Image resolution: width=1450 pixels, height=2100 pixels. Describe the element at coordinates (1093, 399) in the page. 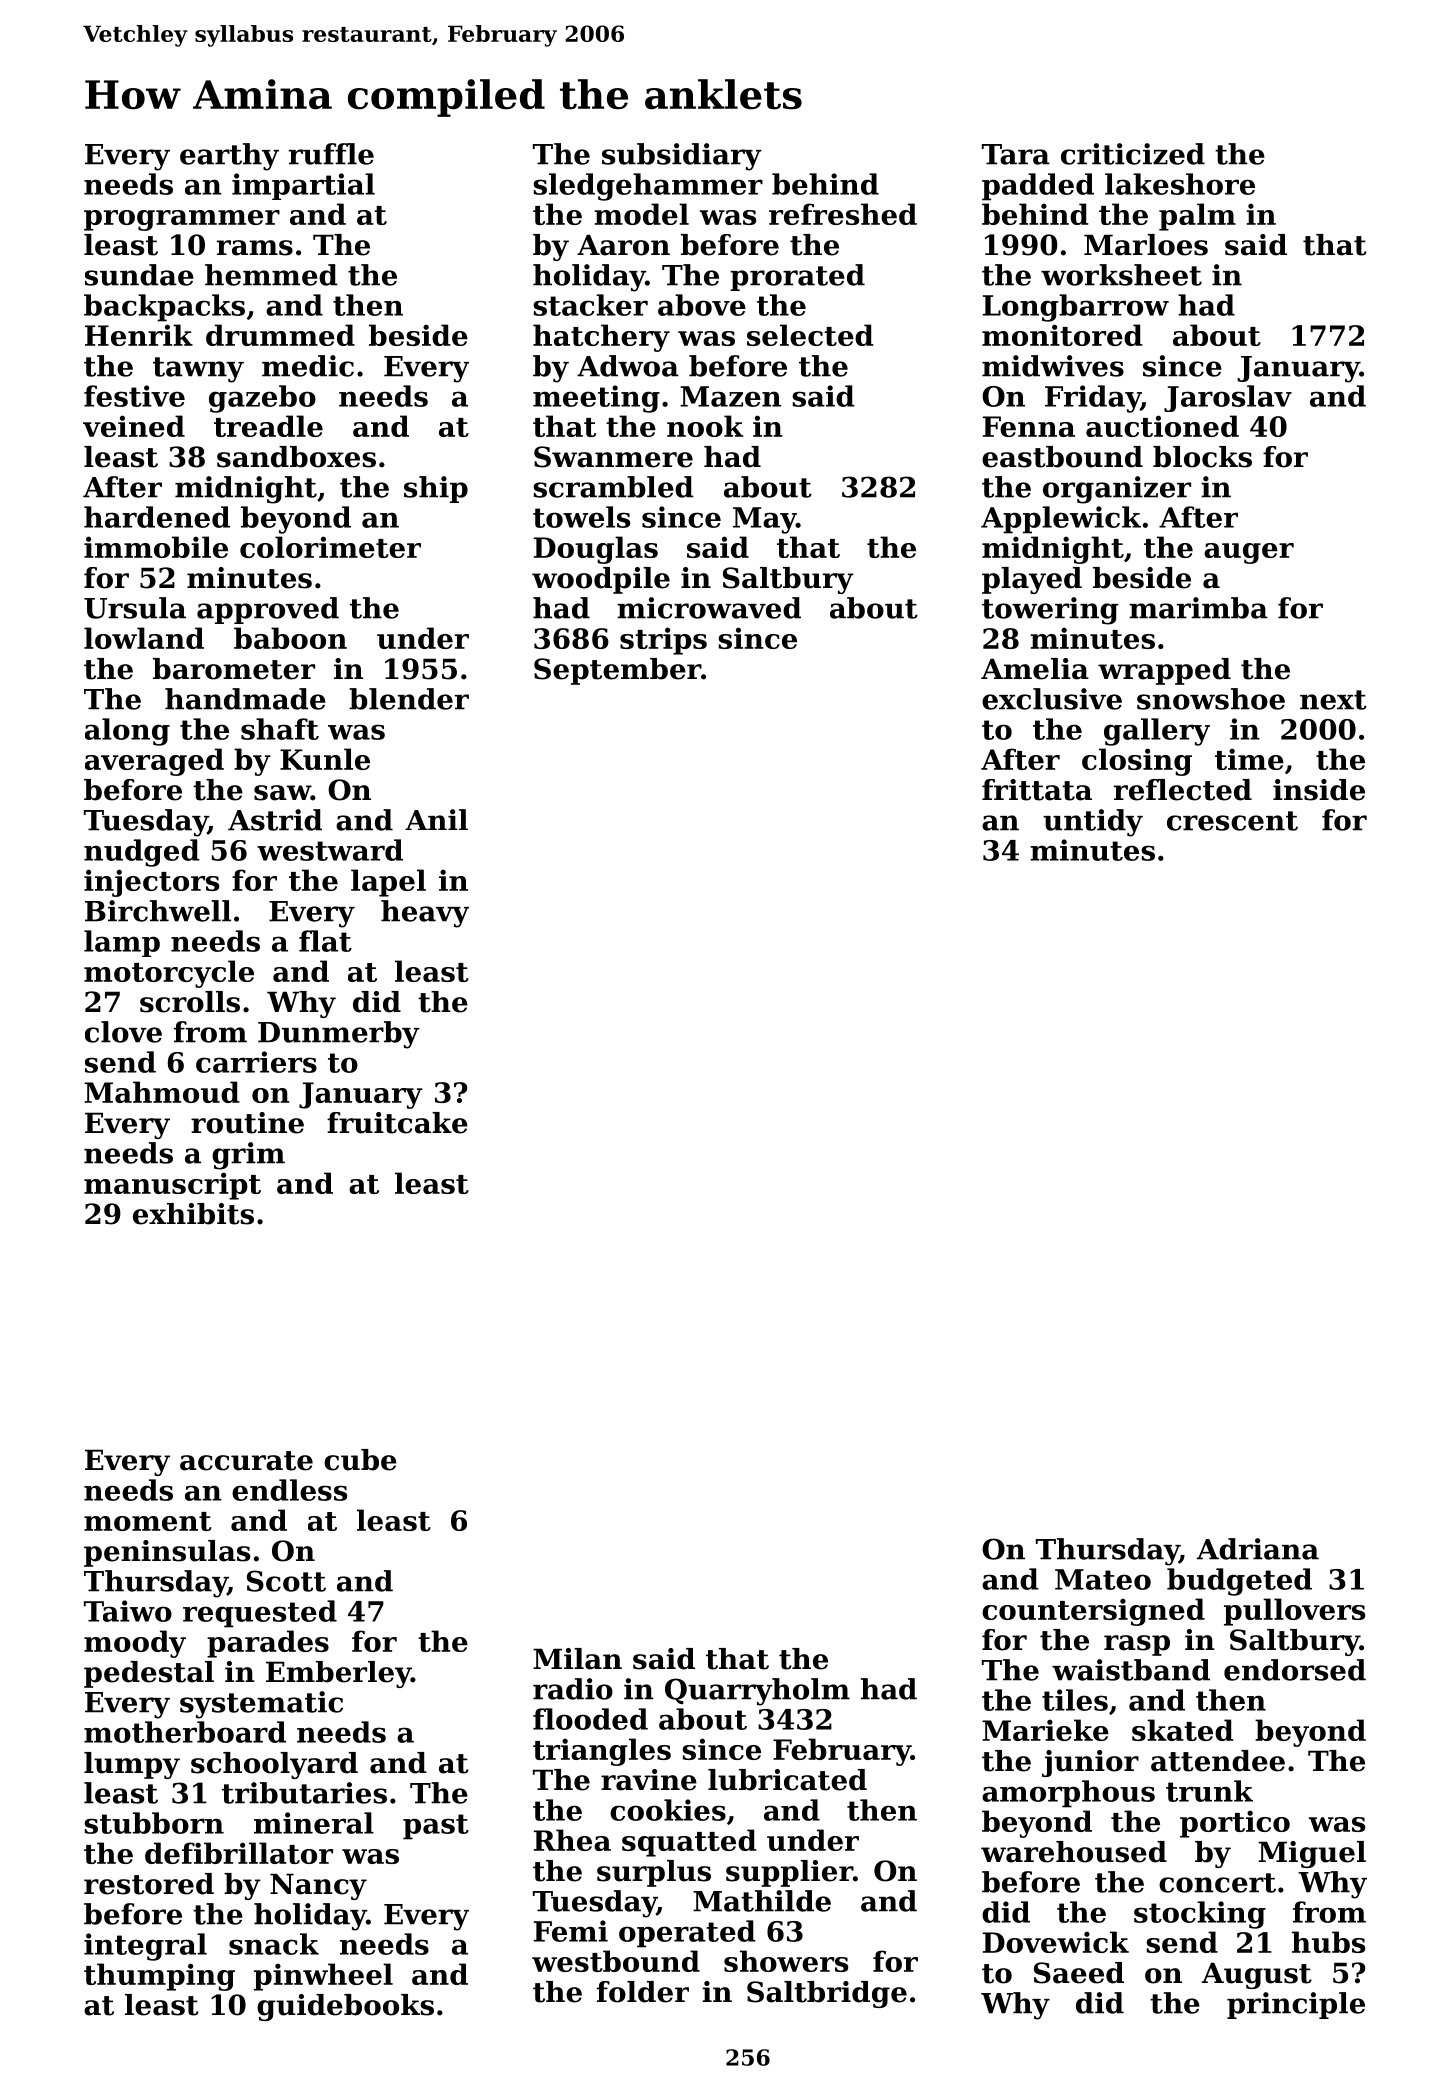

I see `Friday` at that location.
